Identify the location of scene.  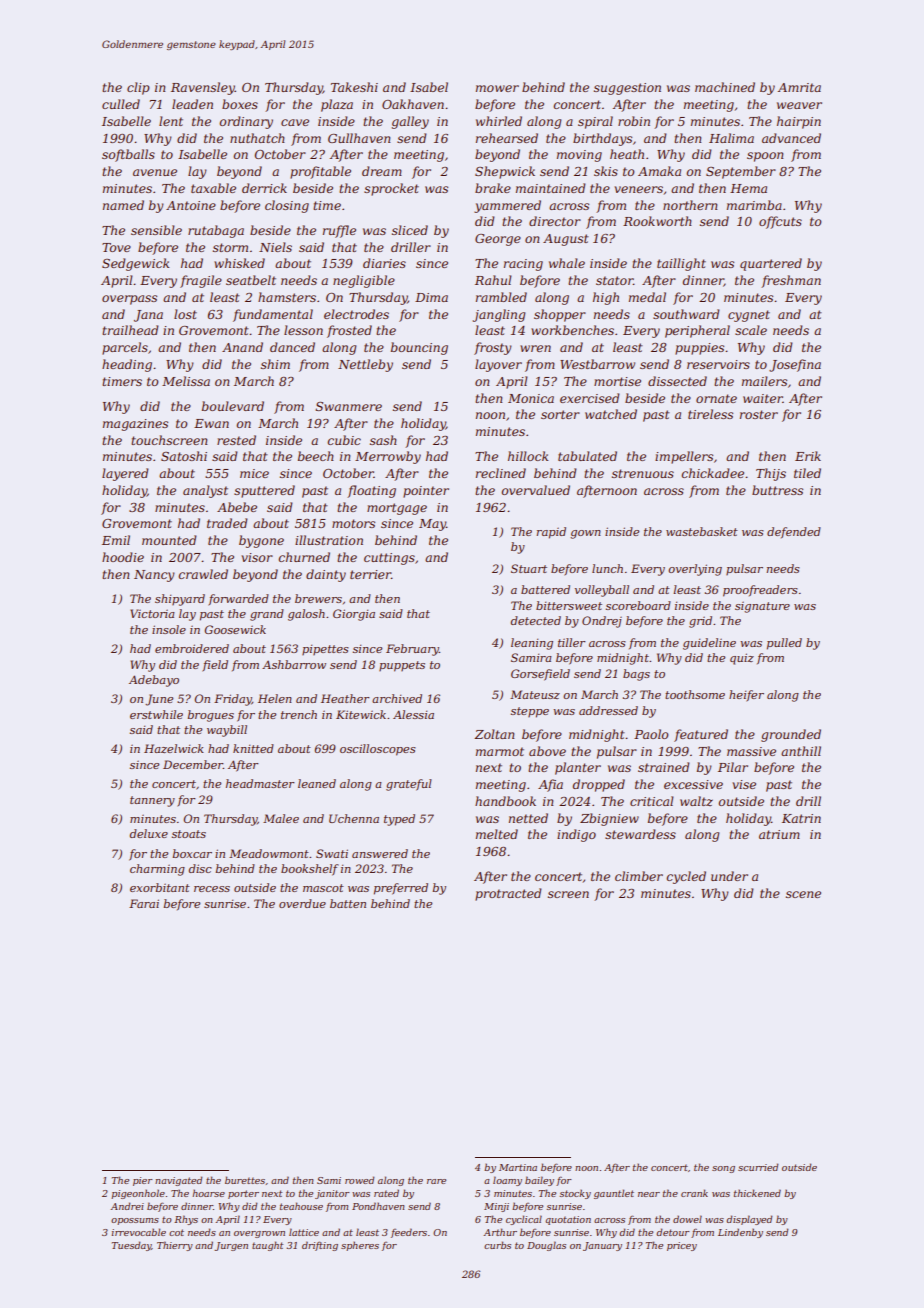
(803, 894).
